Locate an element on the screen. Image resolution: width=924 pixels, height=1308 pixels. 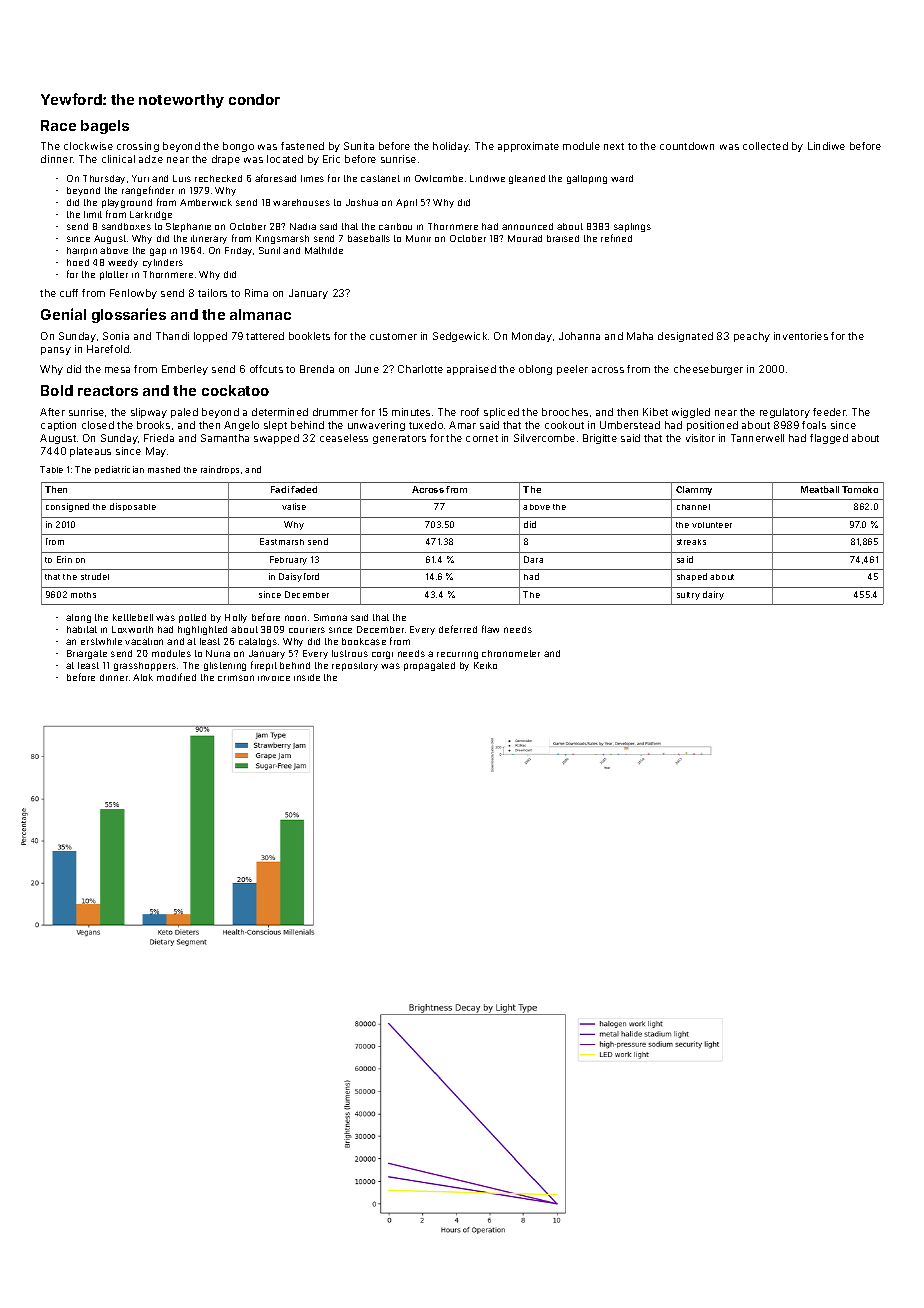
Munir is located at coordinates (418, 238).
